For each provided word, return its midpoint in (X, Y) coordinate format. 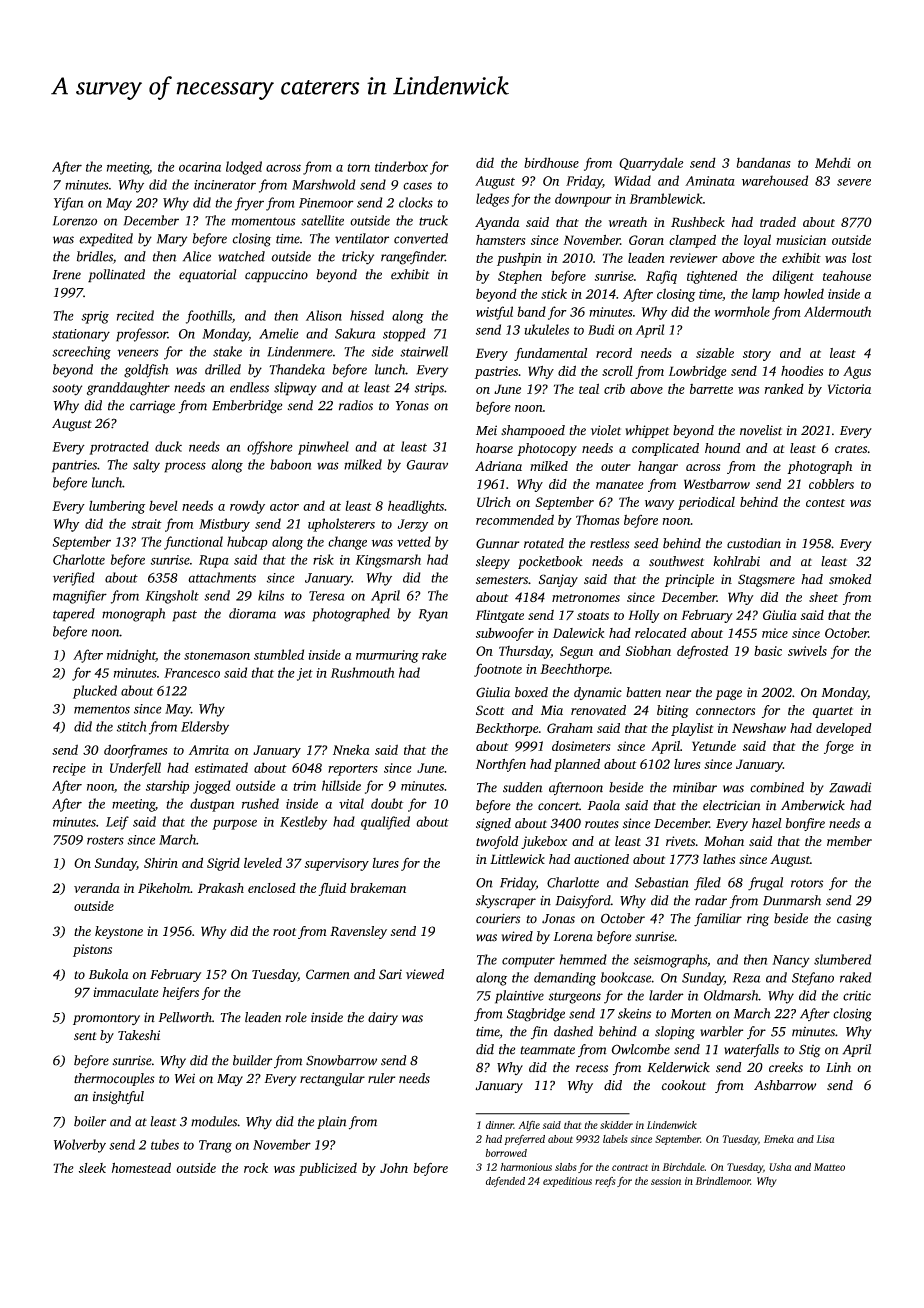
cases (417, 186)
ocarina (200, 167)
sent (85, 1036)
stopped (404, 335)
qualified (385, 823)
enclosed (272, 888)
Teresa (326, 596)
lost (862, 258)
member (849, 841)
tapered (74, 615)
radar (711, 900)
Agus (857, 372)
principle (689, 580)
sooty (67, 390)
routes (602, 824)
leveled (263, 862)
